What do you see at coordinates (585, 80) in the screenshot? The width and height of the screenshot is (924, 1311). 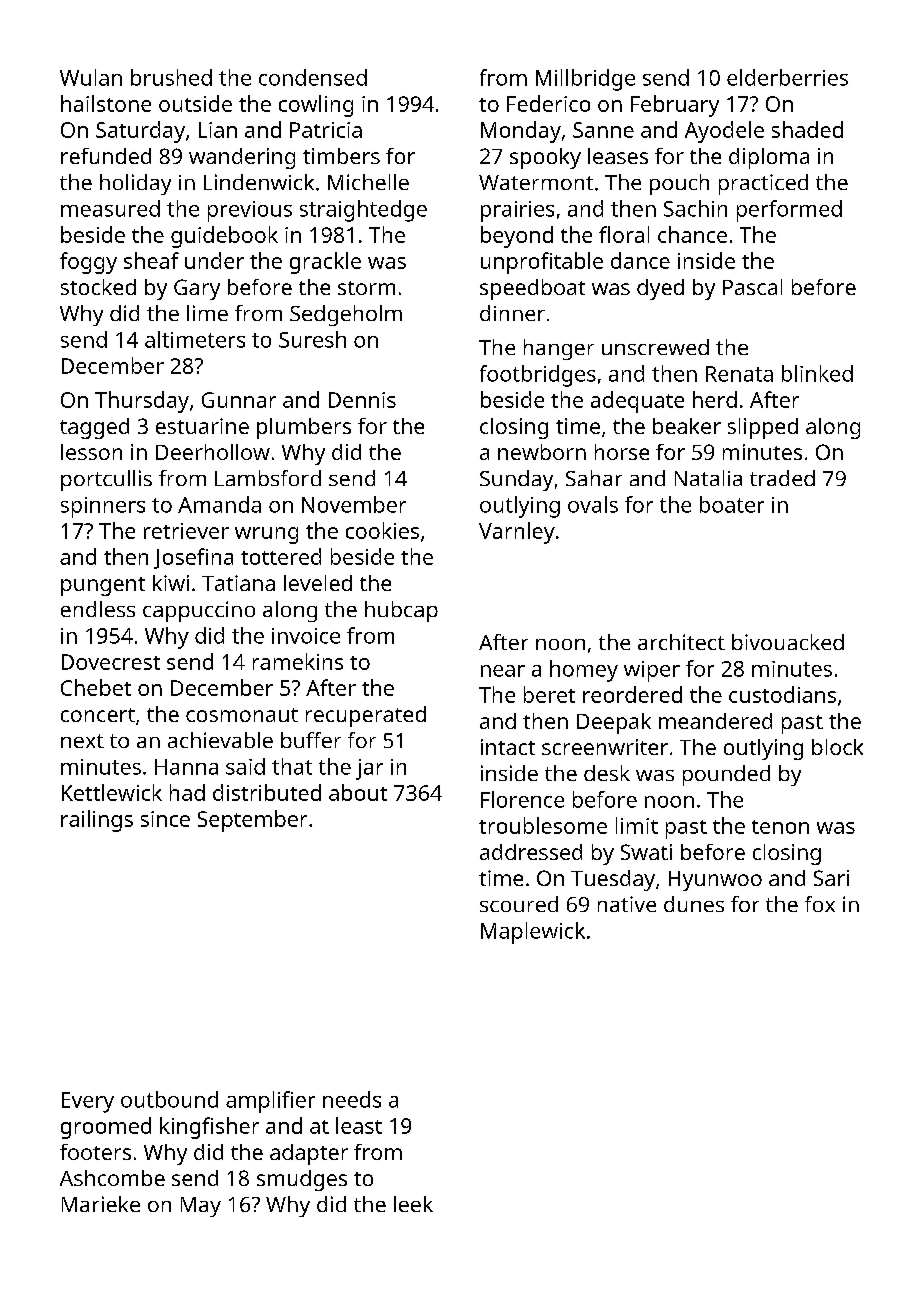 I see `Millbridge` at bounding box center [585, 80].
